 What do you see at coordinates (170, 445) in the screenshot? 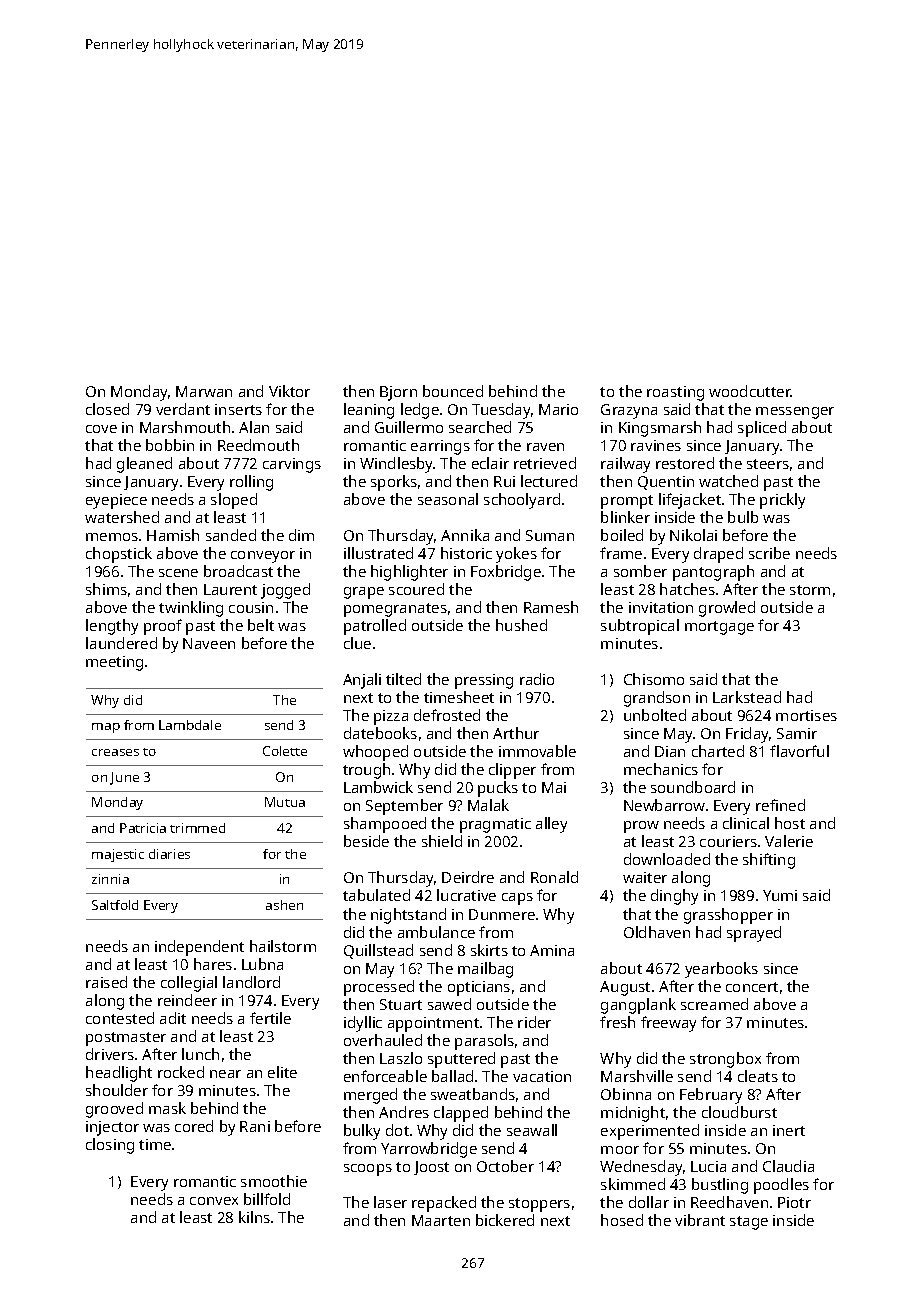
I see `bobbin` at bounding box center [170, 445].
